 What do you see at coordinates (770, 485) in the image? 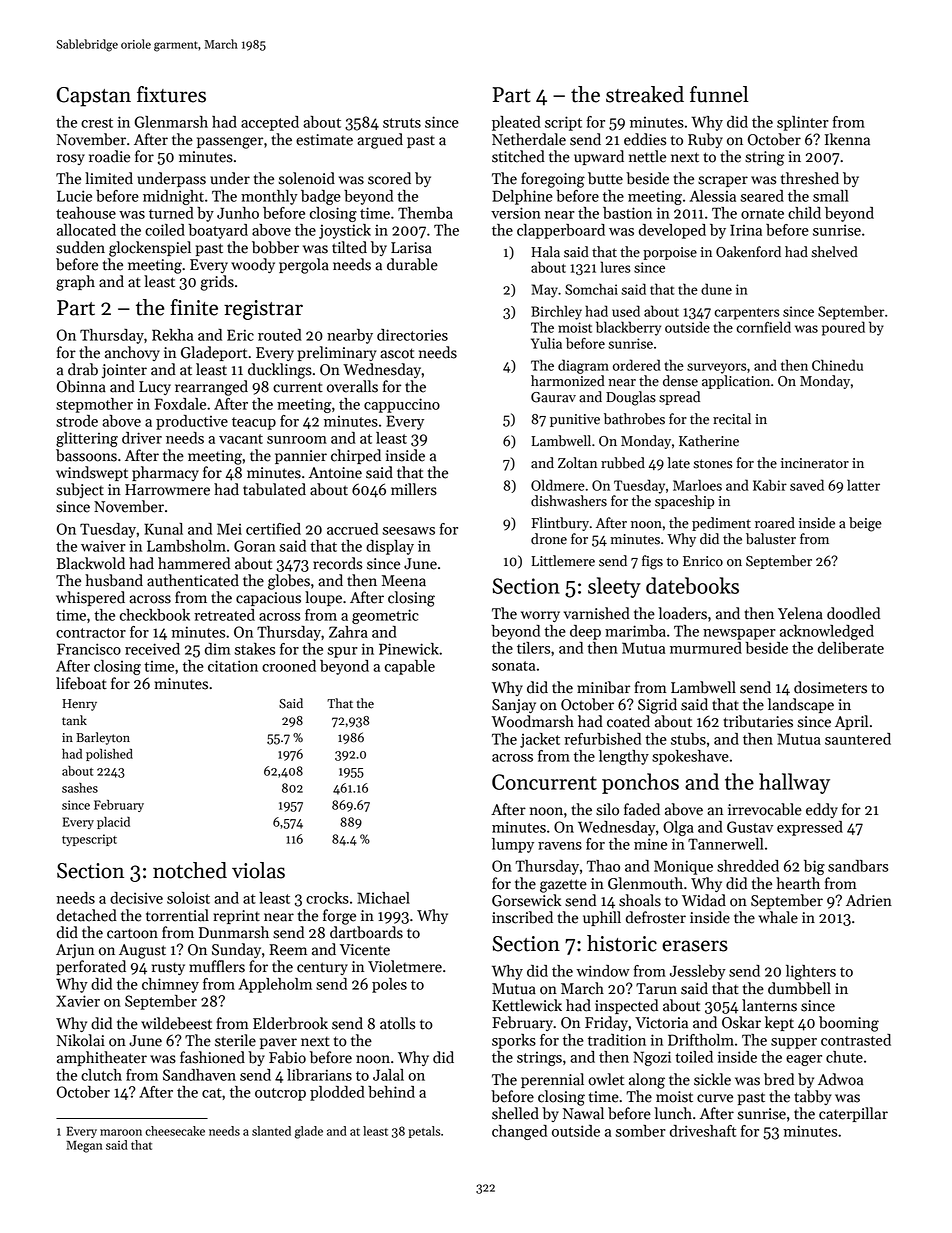
I see `Kabir` at bounding box center [770, 485].
